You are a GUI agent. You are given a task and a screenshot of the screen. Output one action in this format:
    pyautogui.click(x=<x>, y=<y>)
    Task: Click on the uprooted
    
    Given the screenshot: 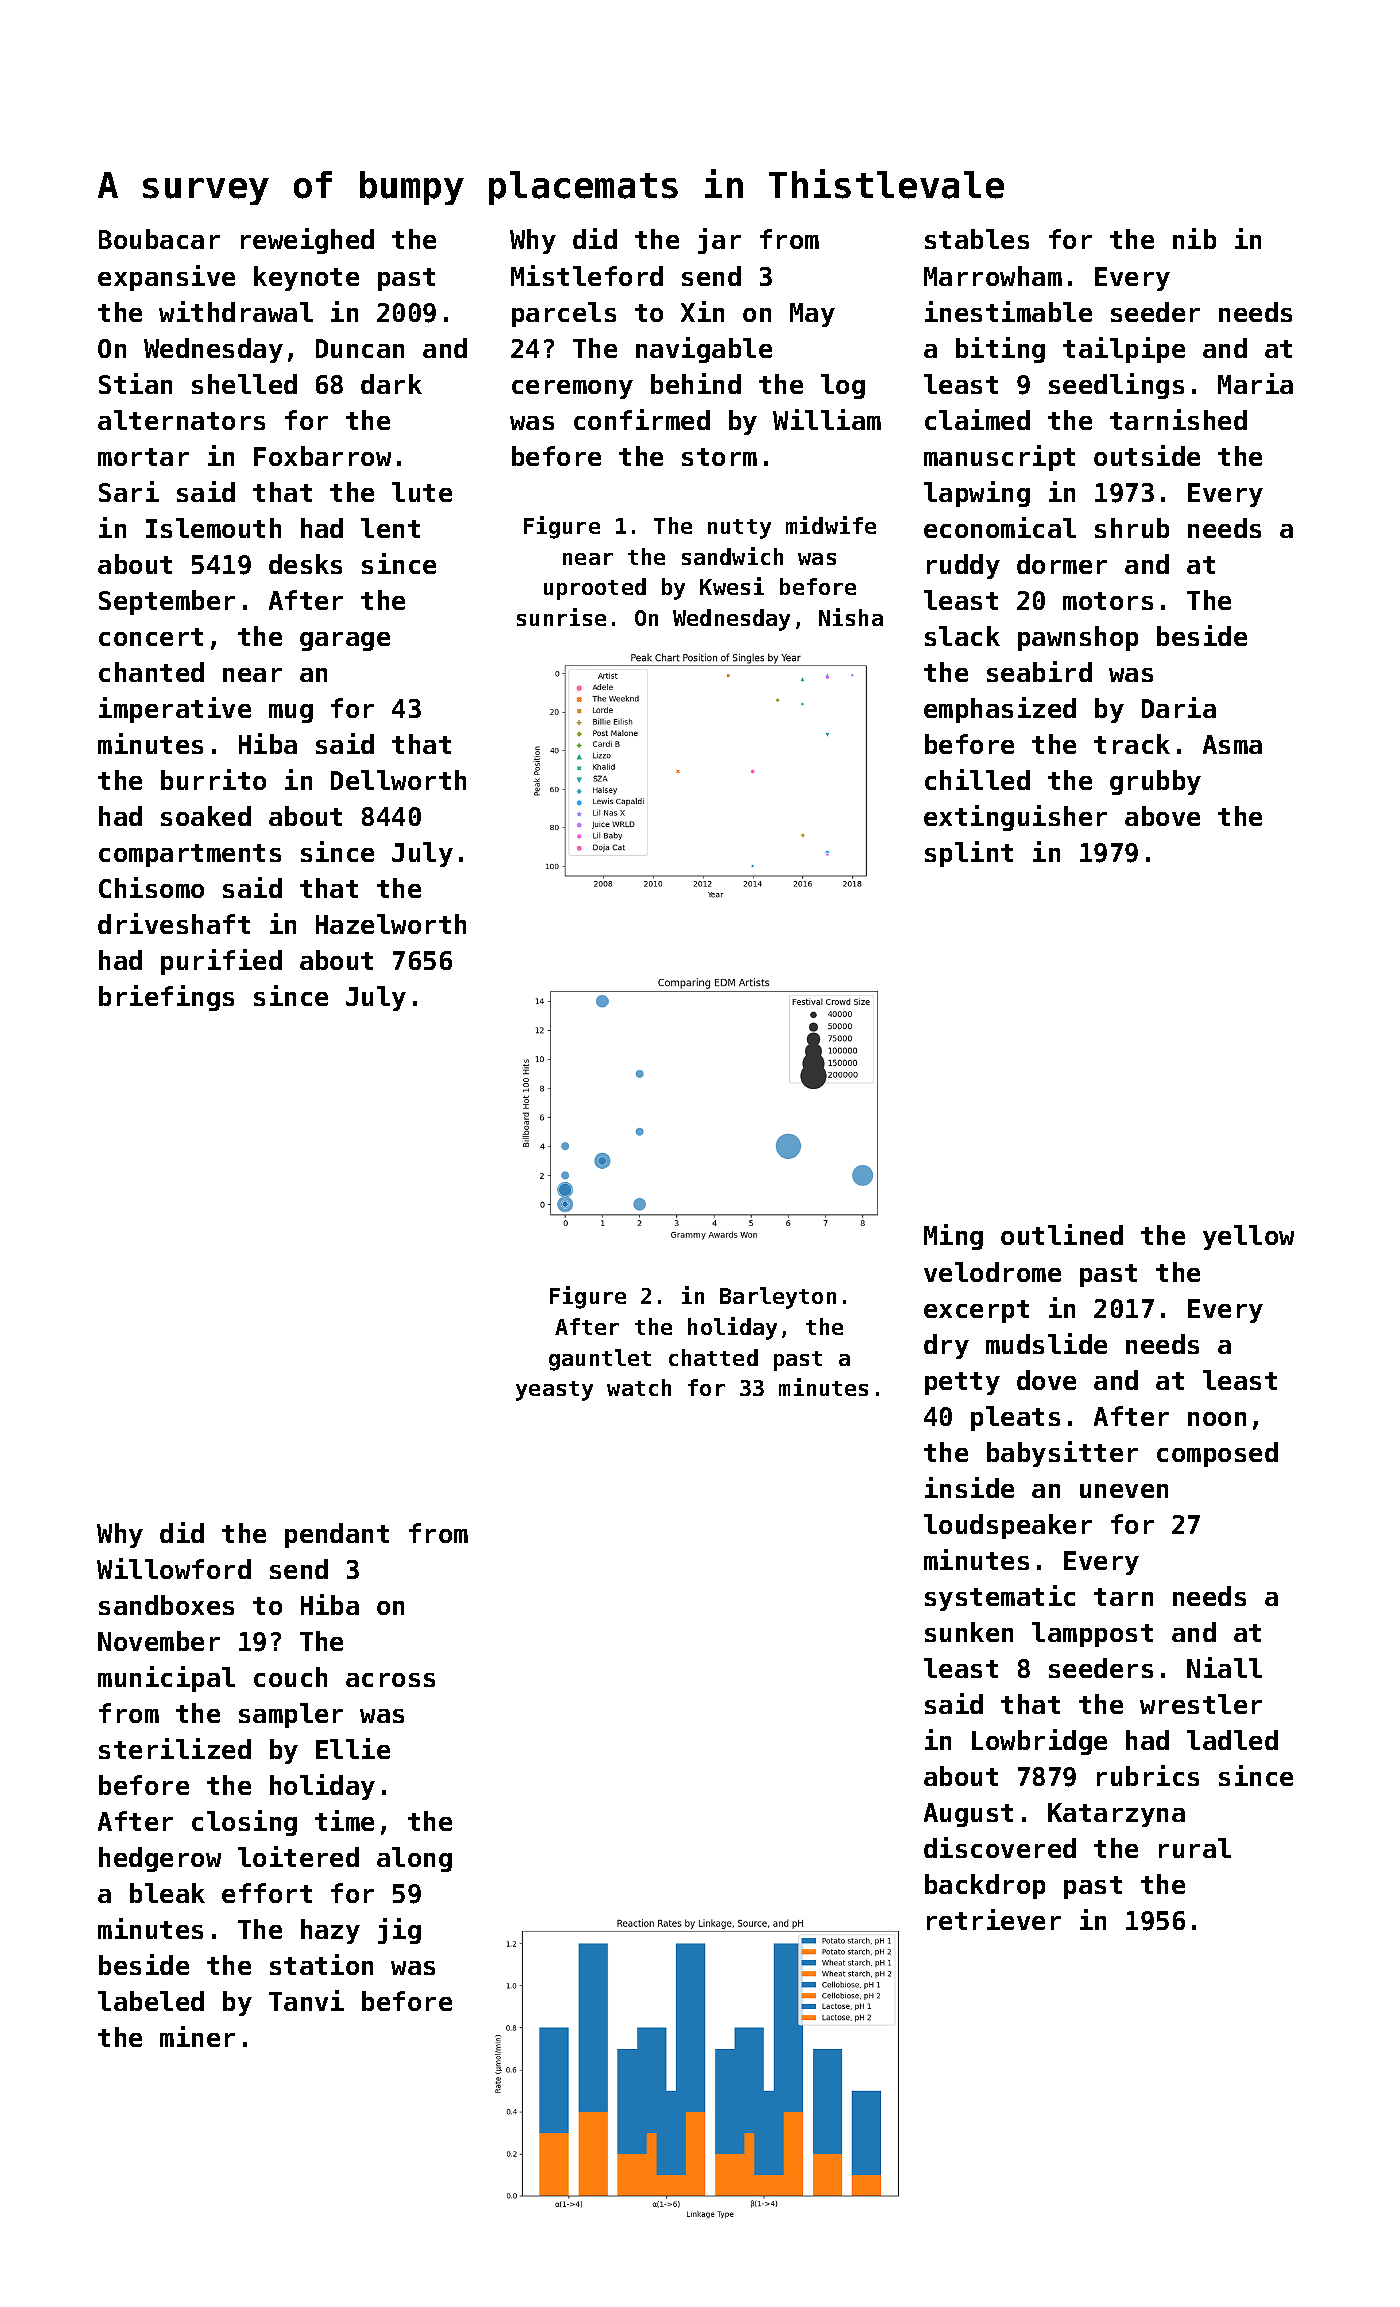 What is the action you would take?
    pyautogui.click(x=595, y=589)
